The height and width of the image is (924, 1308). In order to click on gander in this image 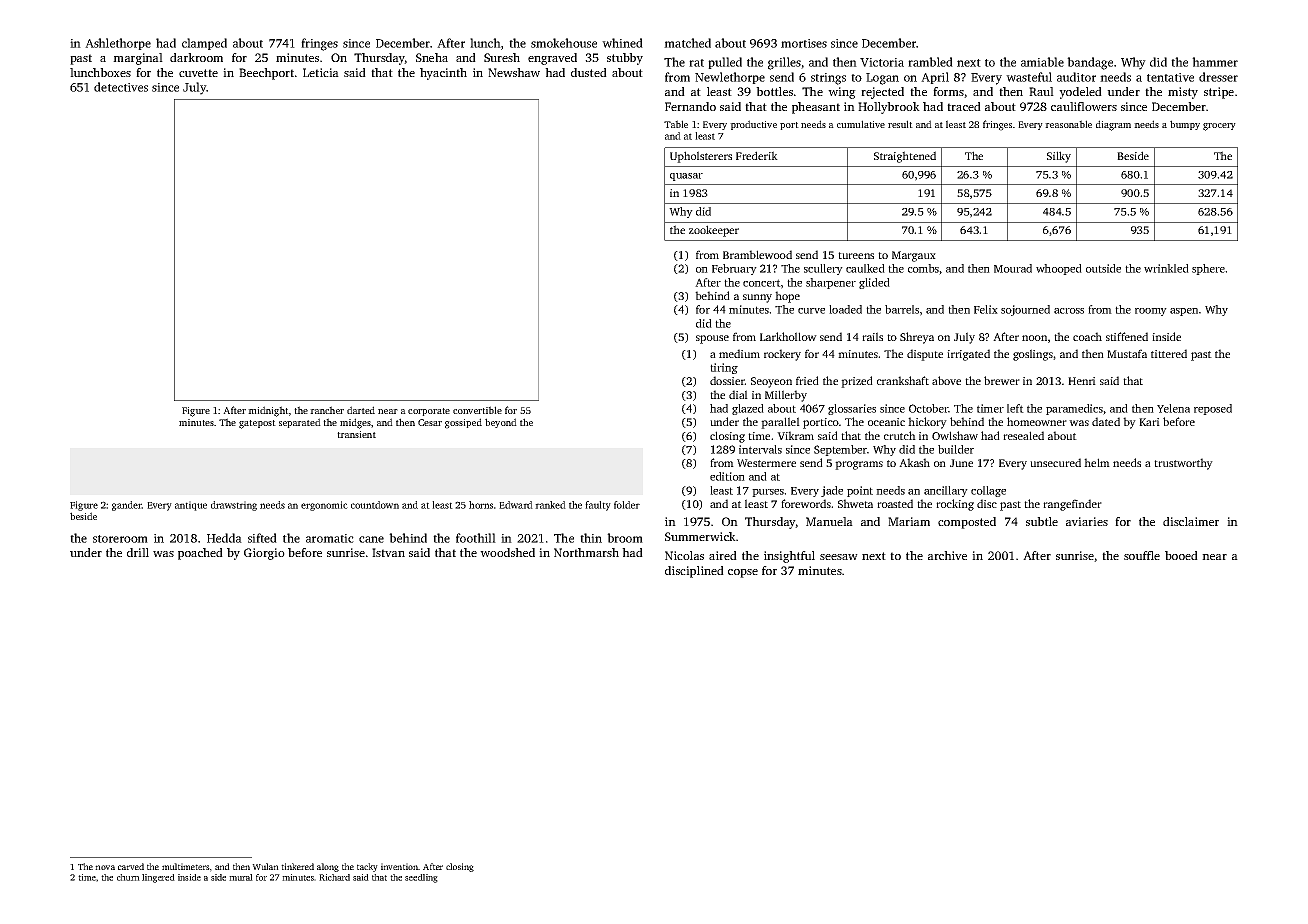, I will do `click(127, 506)`.
